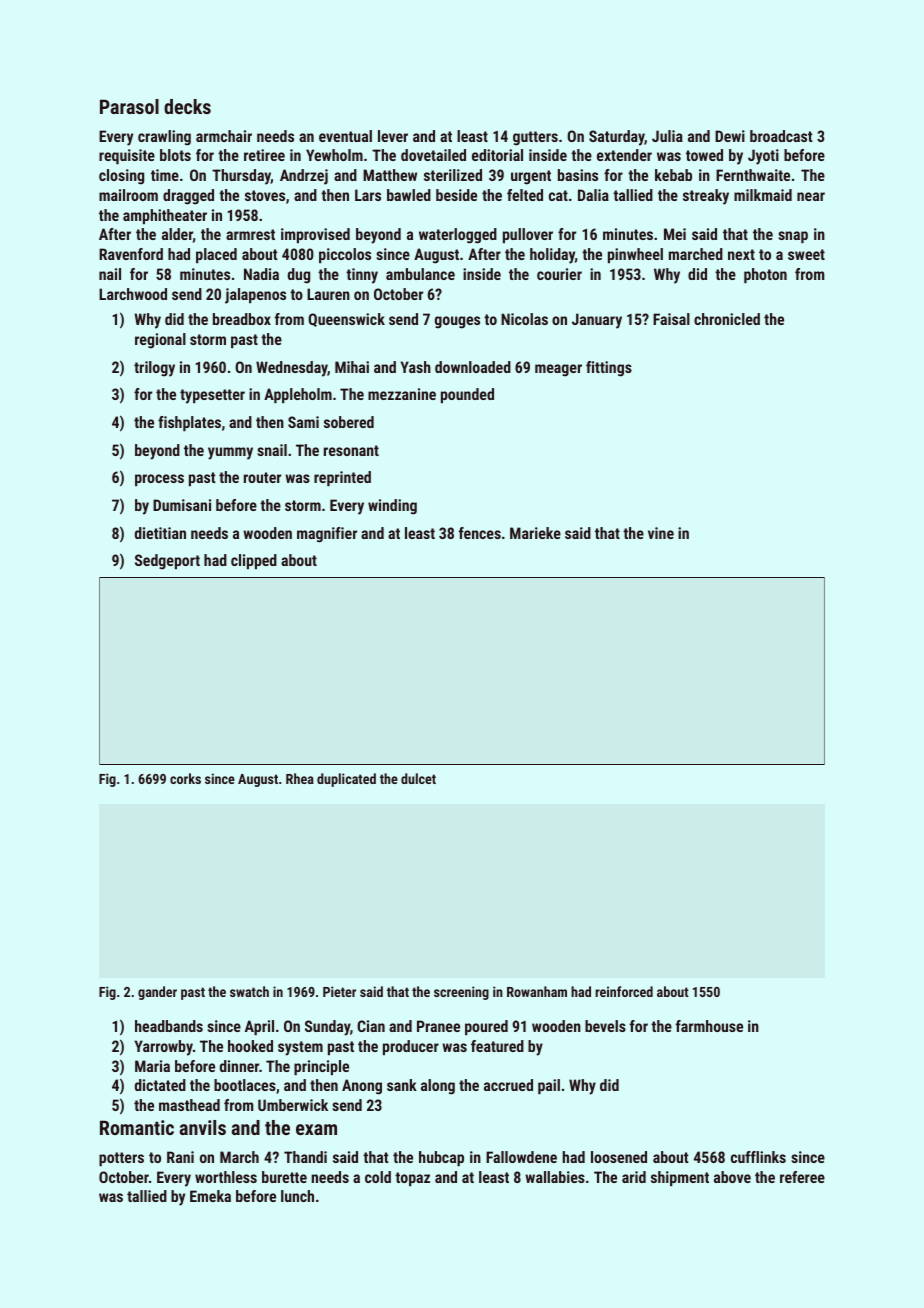 This document has height=1308, width=924. What do you see at coordinates (245, 1085) in the document?
I see `bootlaces` at bounding box center [245, 1085].
